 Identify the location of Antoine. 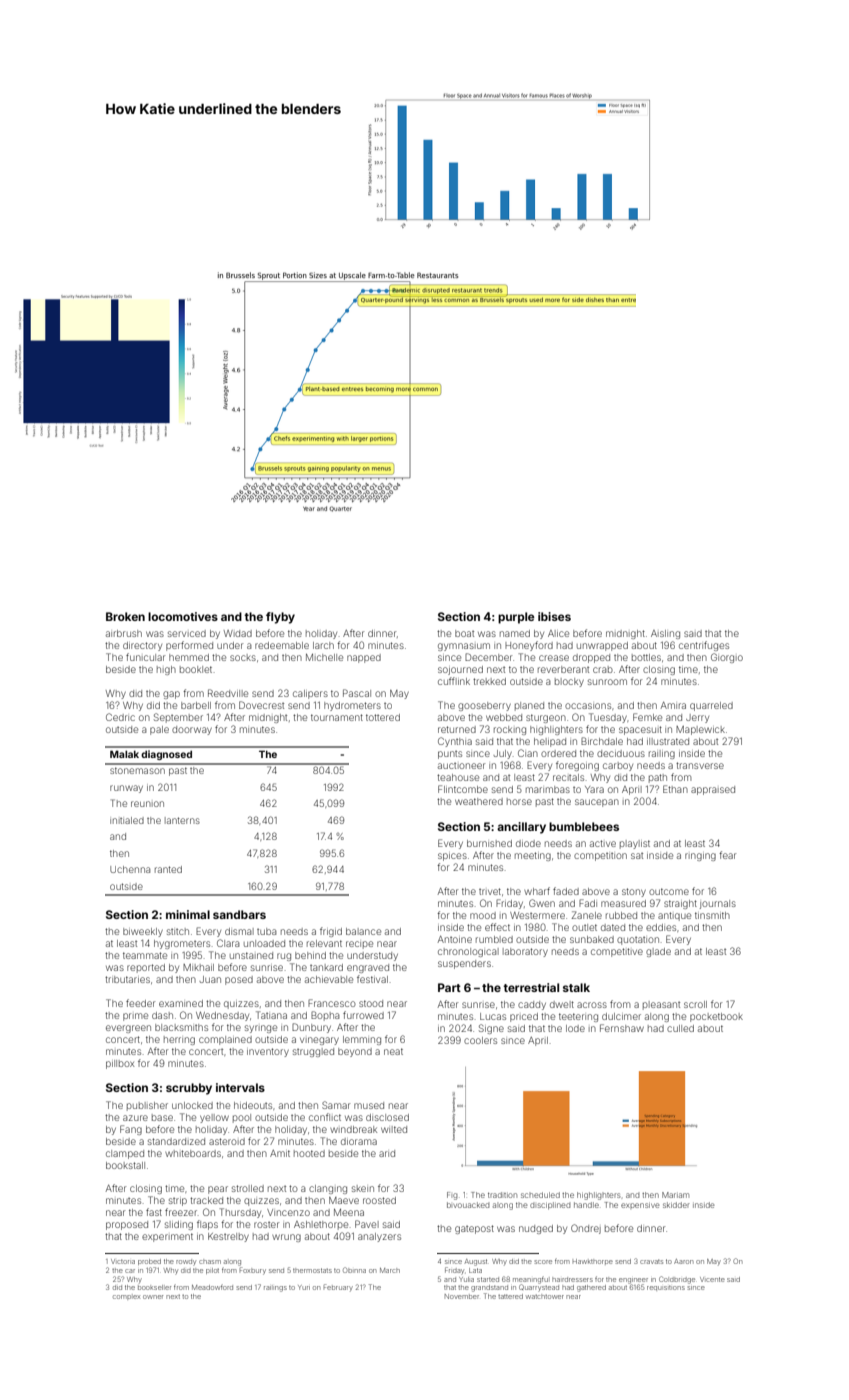
(455, 939).
